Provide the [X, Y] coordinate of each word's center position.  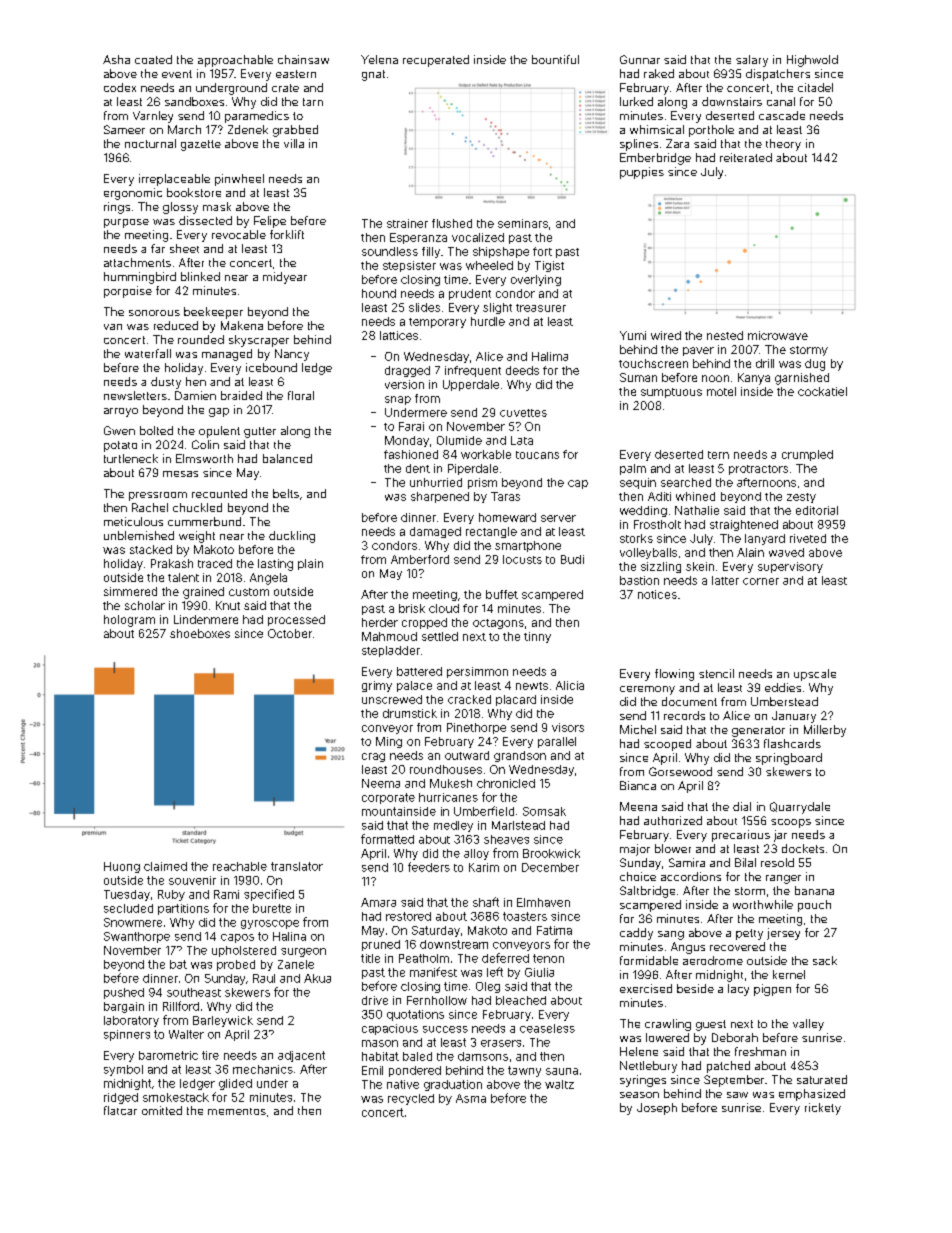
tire [210, 1055]
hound [379, 293]
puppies [642, 173]
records [684, 715]
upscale [815, 675]
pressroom [158, 496]
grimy [377, 686]
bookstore [194, 192]
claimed [165, 866]
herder [380, 622]
